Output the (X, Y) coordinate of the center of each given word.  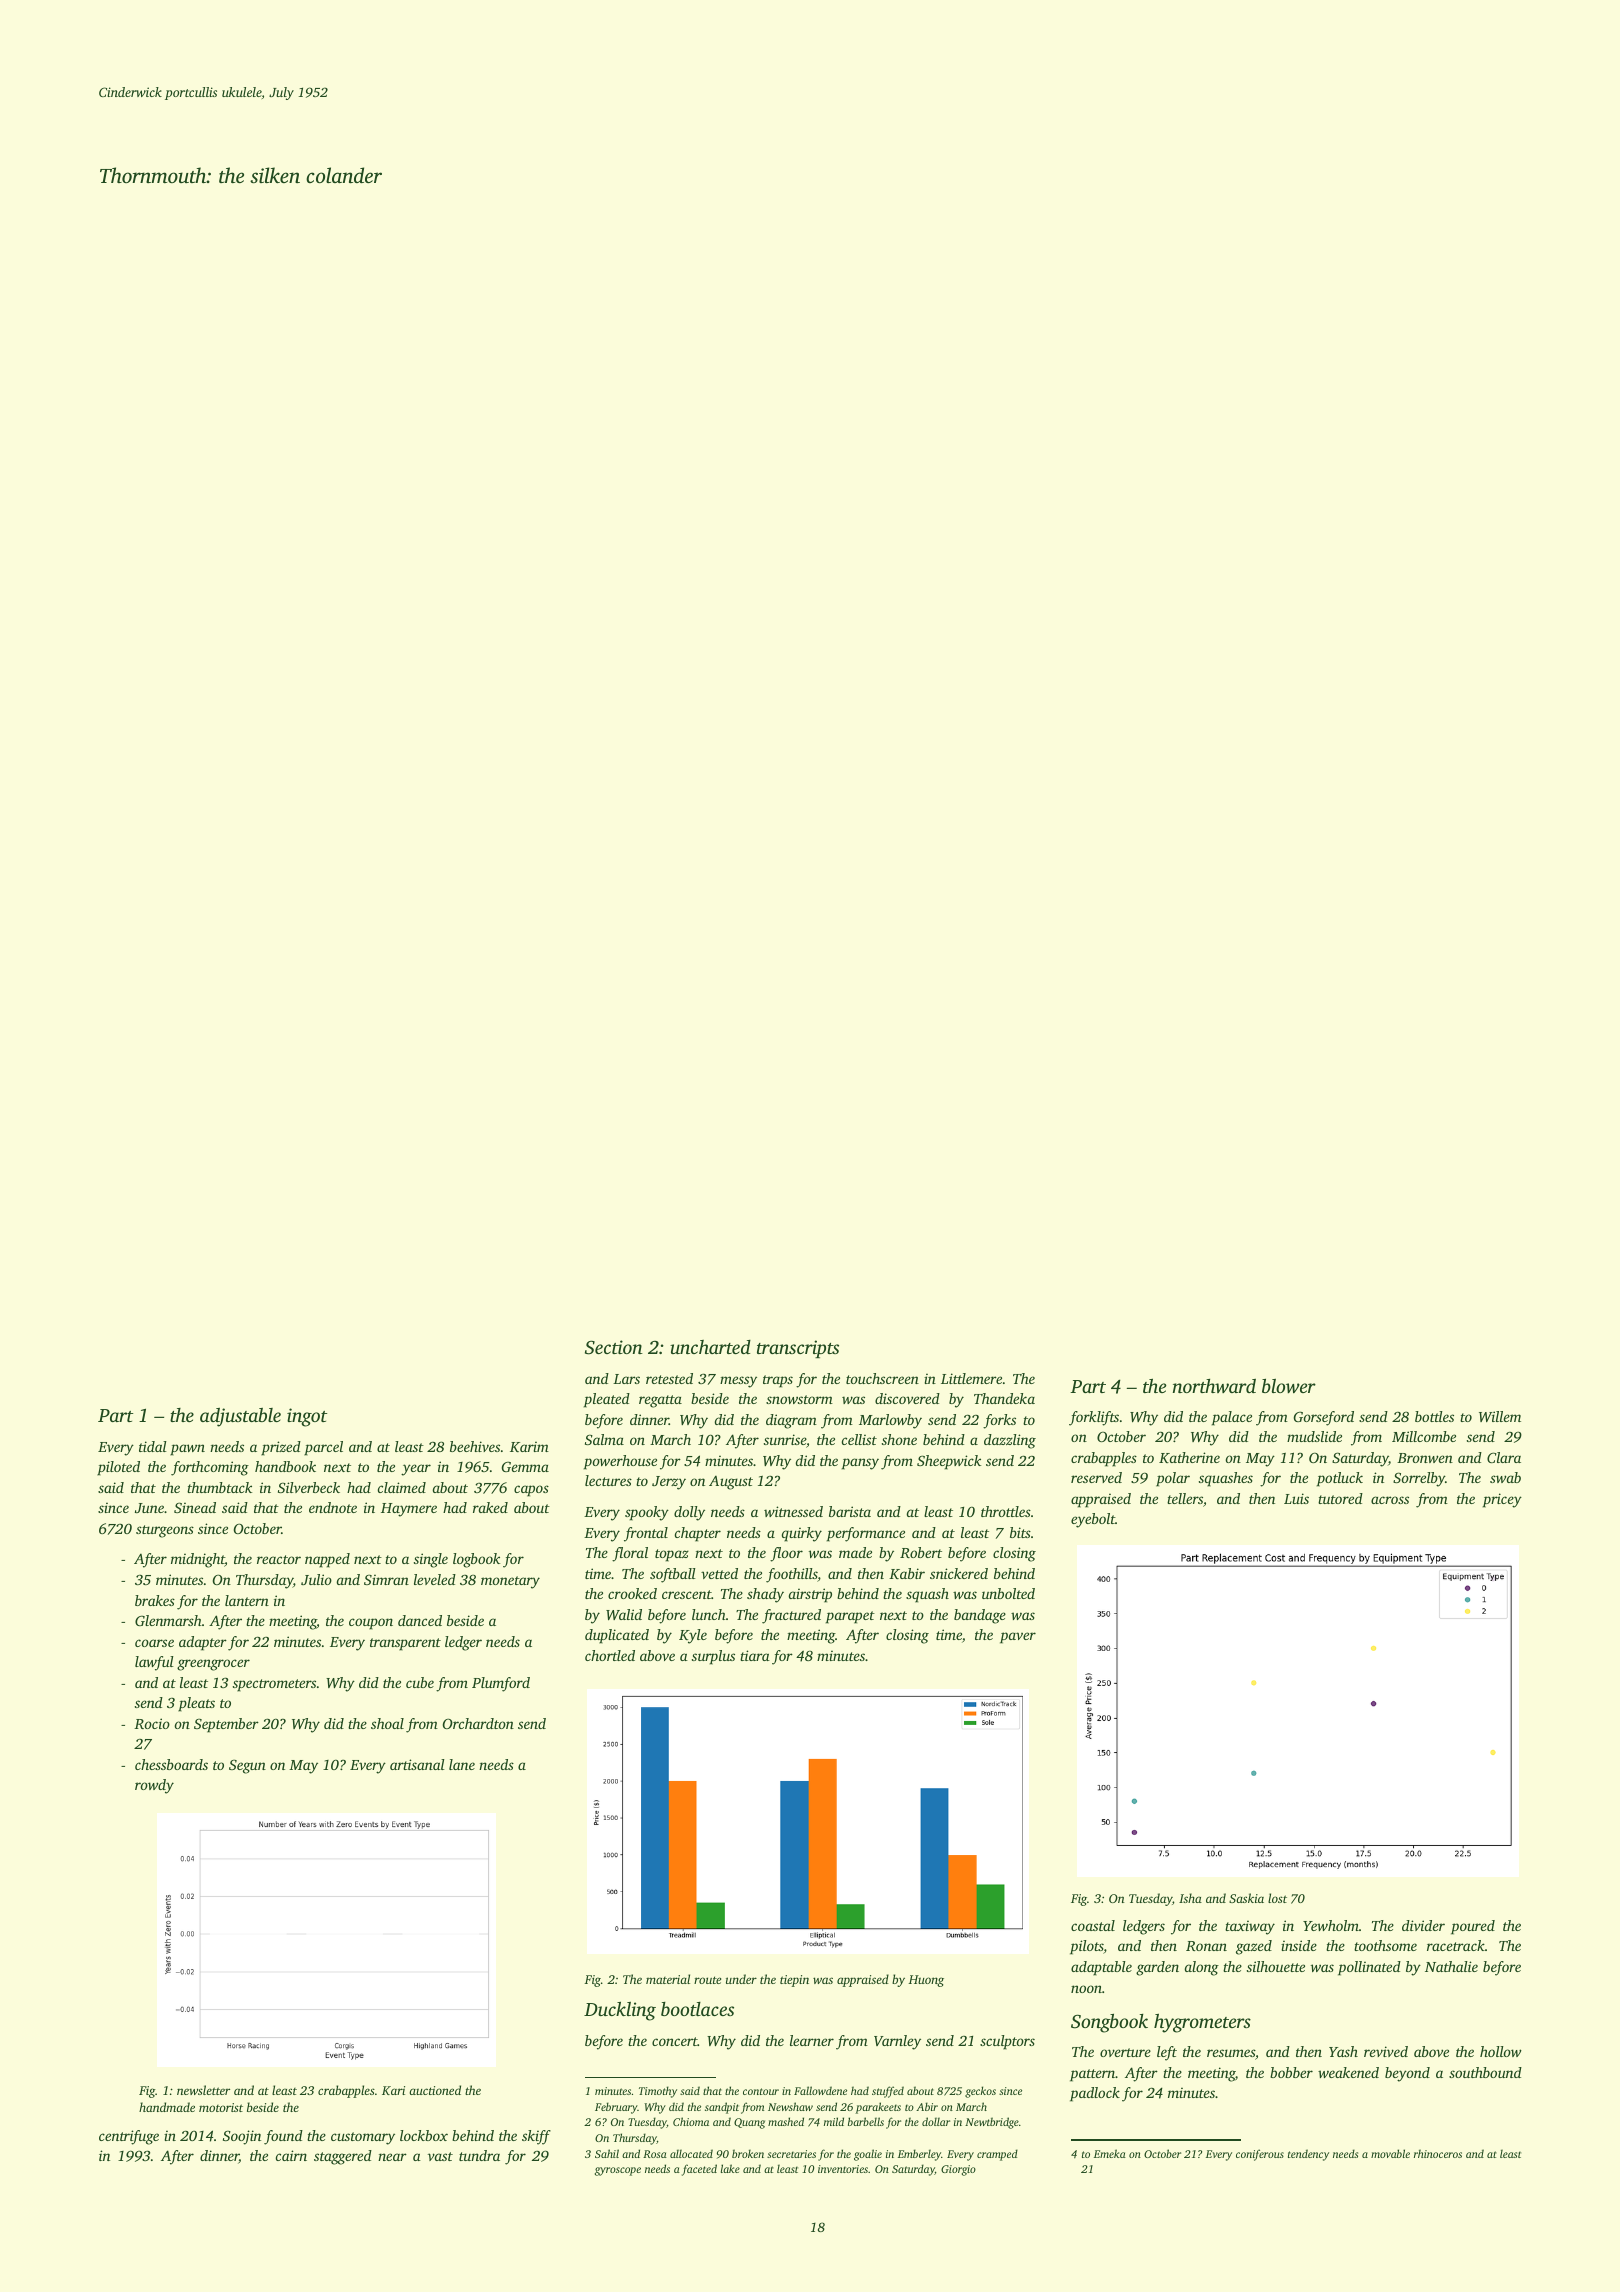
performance (866, 1534)
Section (614, 1347)
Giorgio (958, 2170)
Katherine (1189, 1457)
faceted (699, 2170)
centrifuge (129, 2137)
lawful (154, 1663)
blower (1289, 1386)
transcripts (798, 1349)
